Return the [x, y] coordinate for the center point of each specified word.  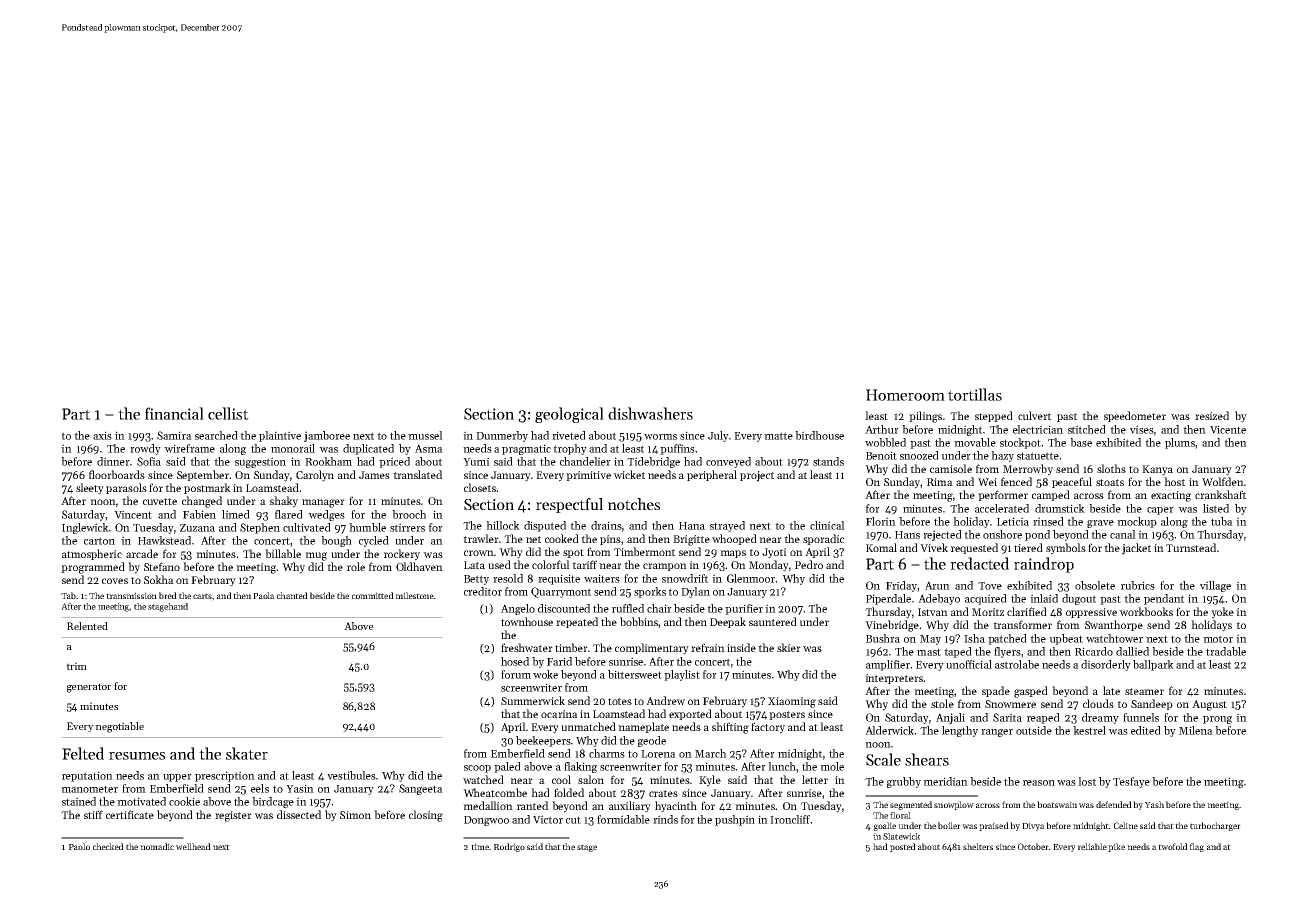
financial [174, 413]
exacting [1171, 496]
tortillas [975, 394]
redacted [979, 563]
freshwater [527, 647]
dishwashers [650, 413]
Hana [692, 526]
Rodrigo [509, 847]
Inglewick [85, 528]
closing [426, 816]
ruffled [628, 608]
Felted [83, 753]
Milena [1196, 730]
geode [652, 741]
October [1033, 846]
